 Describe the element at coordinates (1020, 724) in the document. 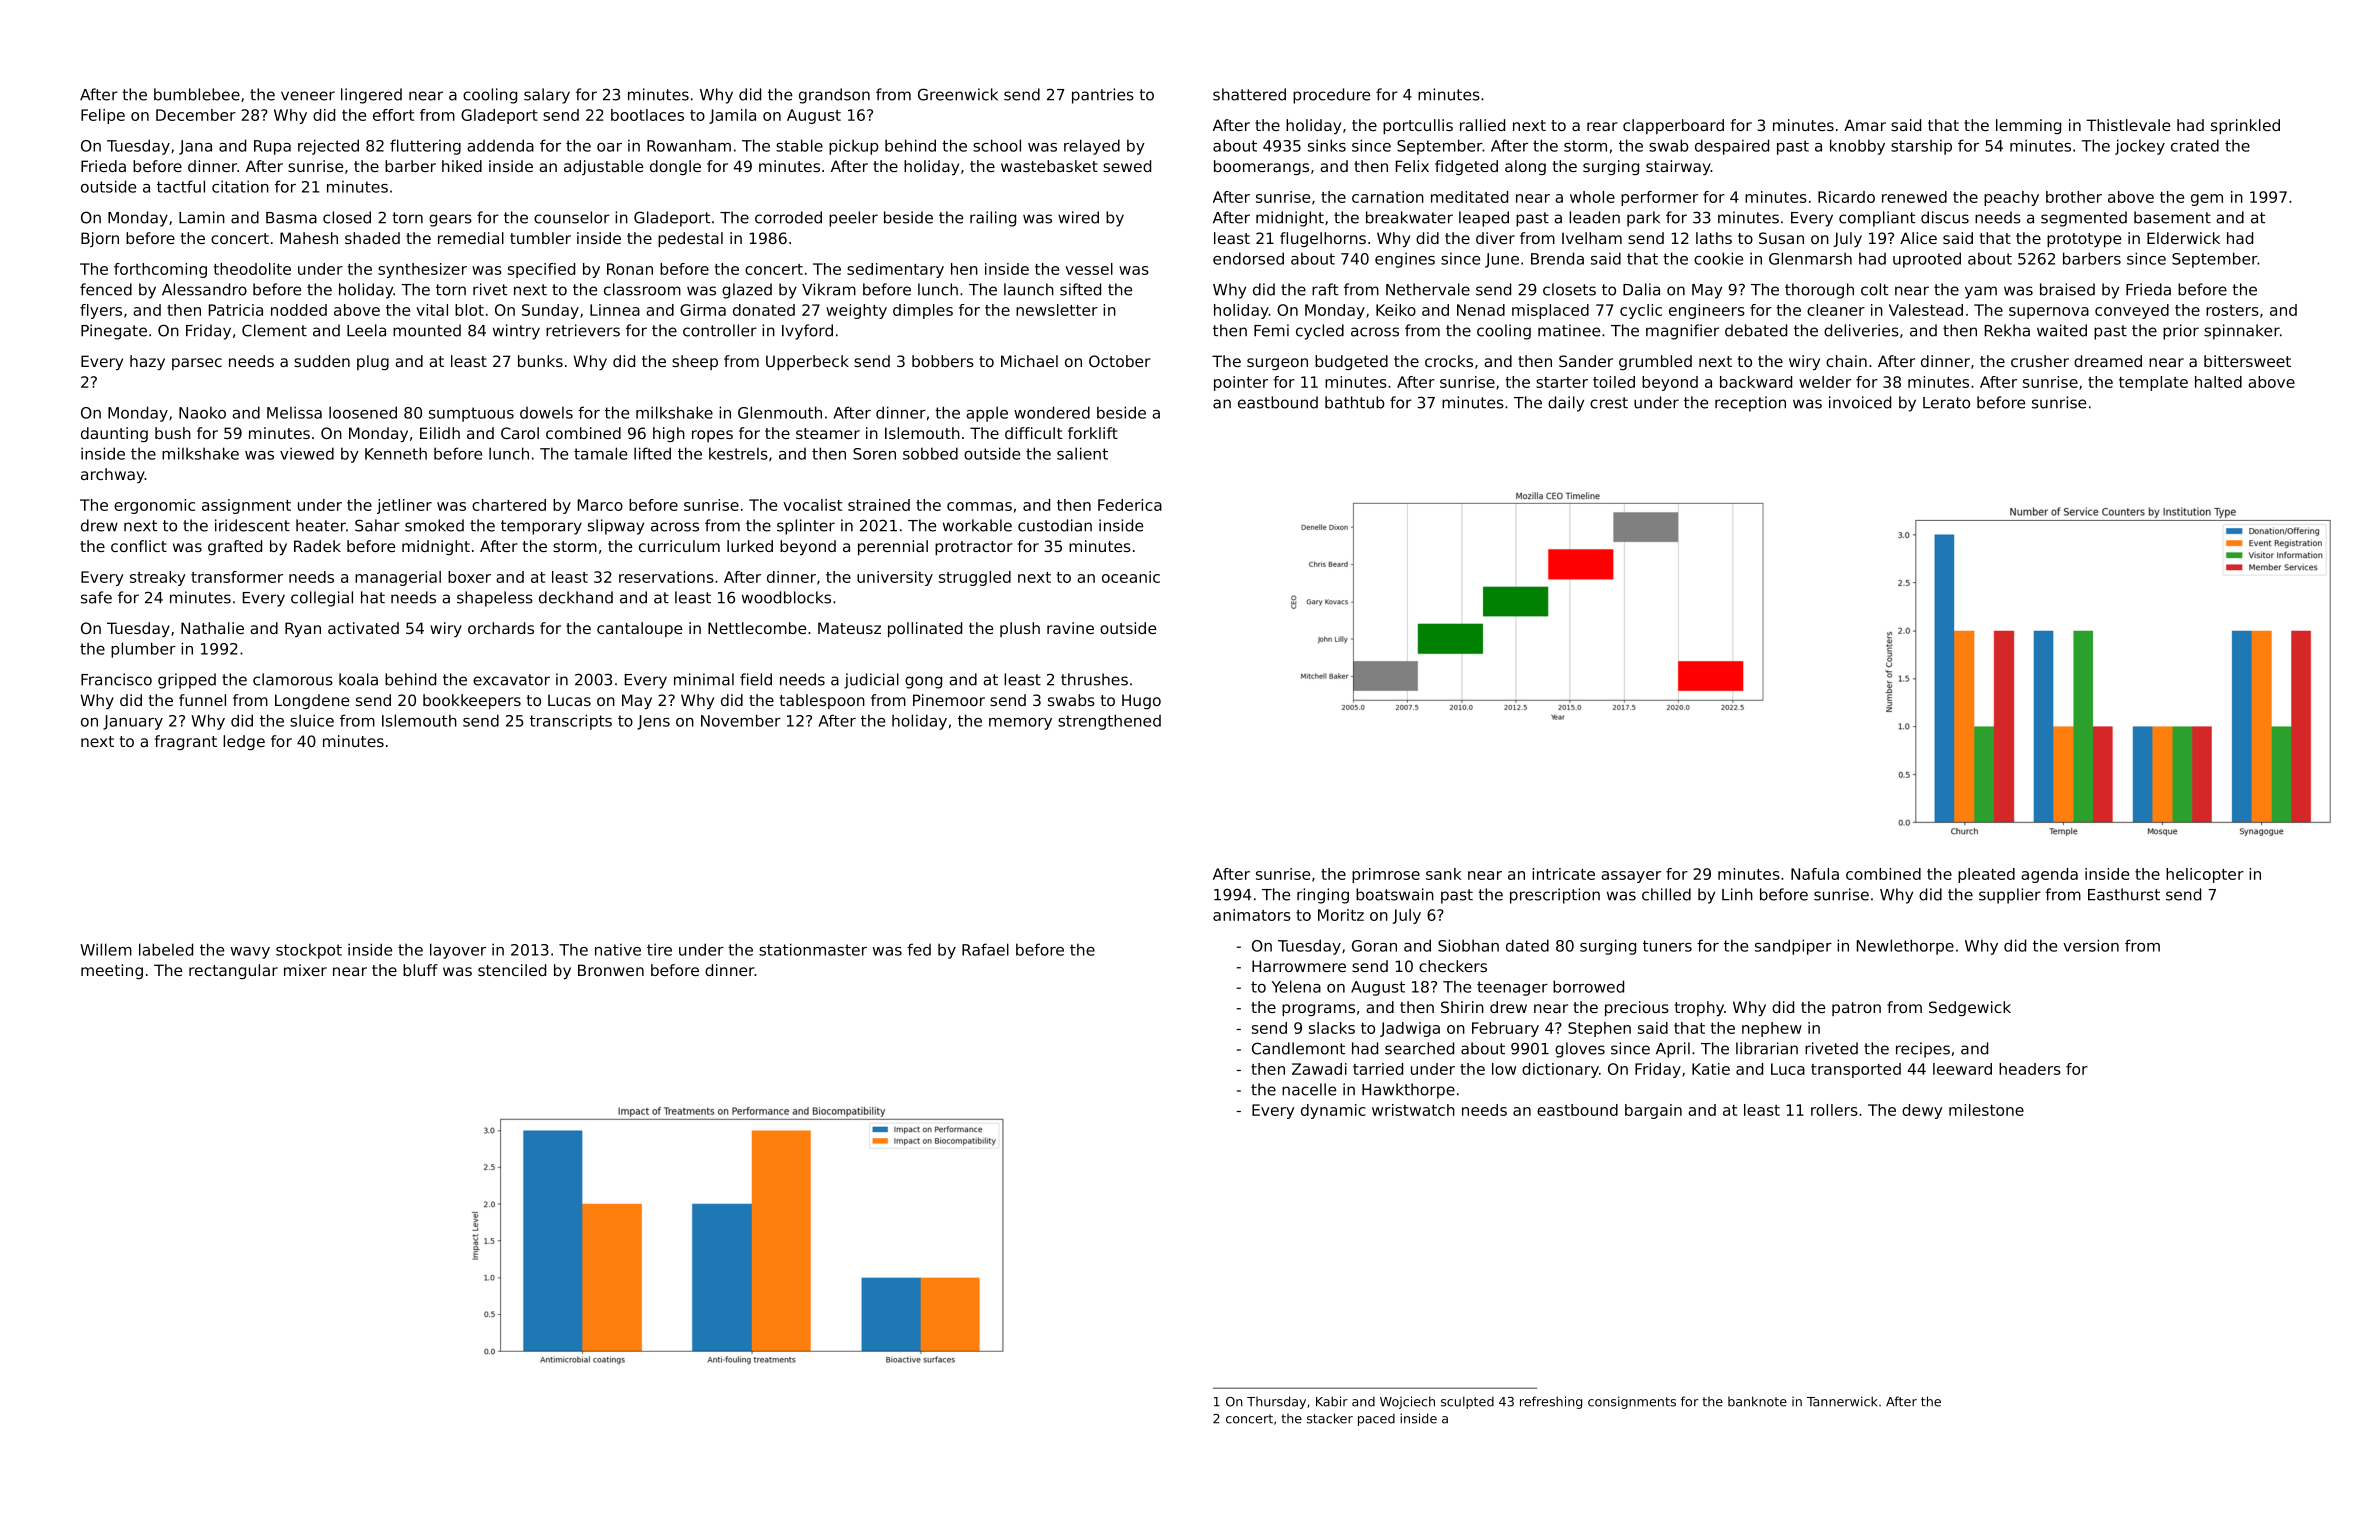

I see `memory` at that location.
